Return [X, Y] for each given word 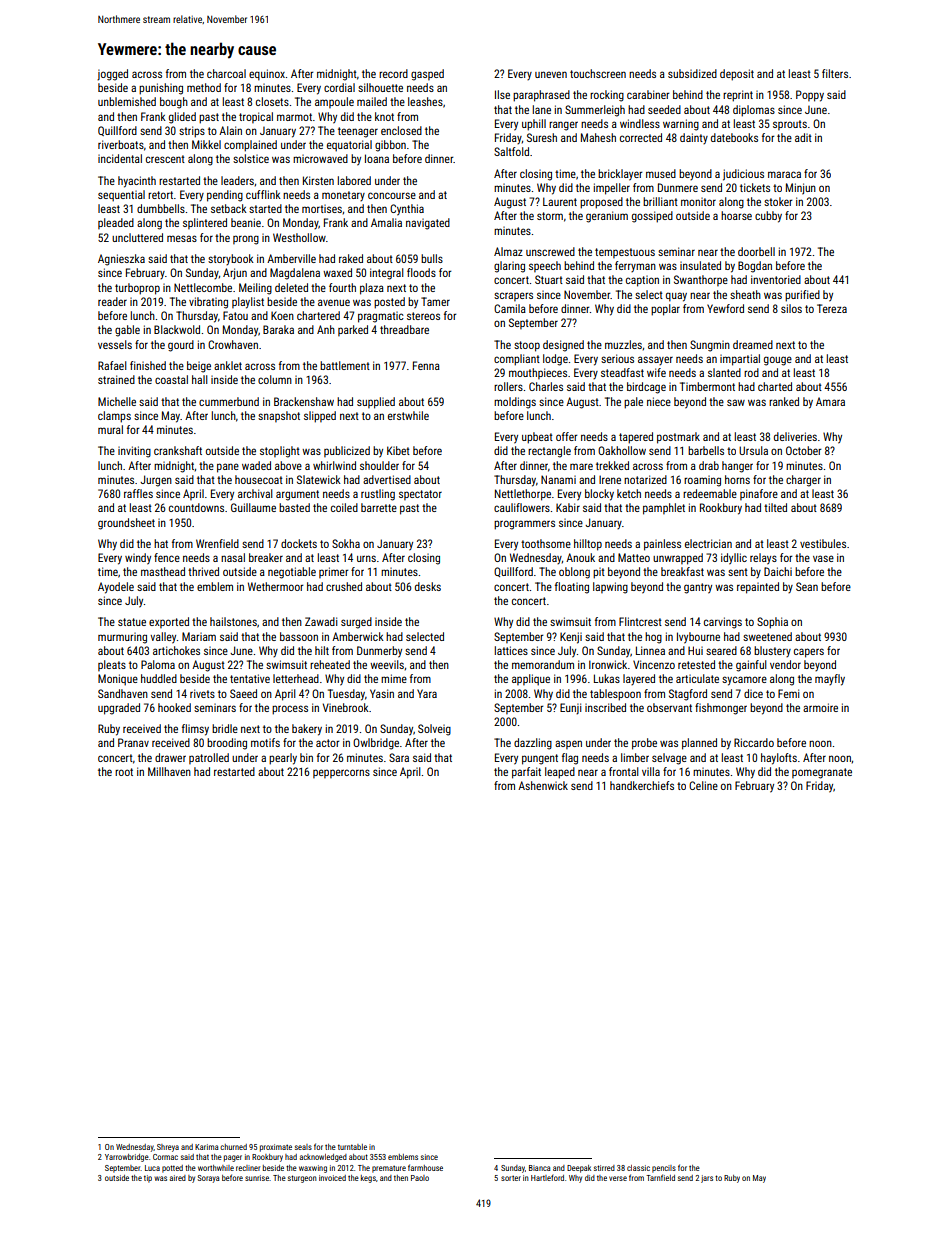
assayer [655, 360]
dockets [299, 543]
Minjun [801, 189]
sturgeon [302, 1179]
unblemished [127, 101]
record [393, 73]
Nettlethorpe [523, 495]
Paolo [420, 1178]
